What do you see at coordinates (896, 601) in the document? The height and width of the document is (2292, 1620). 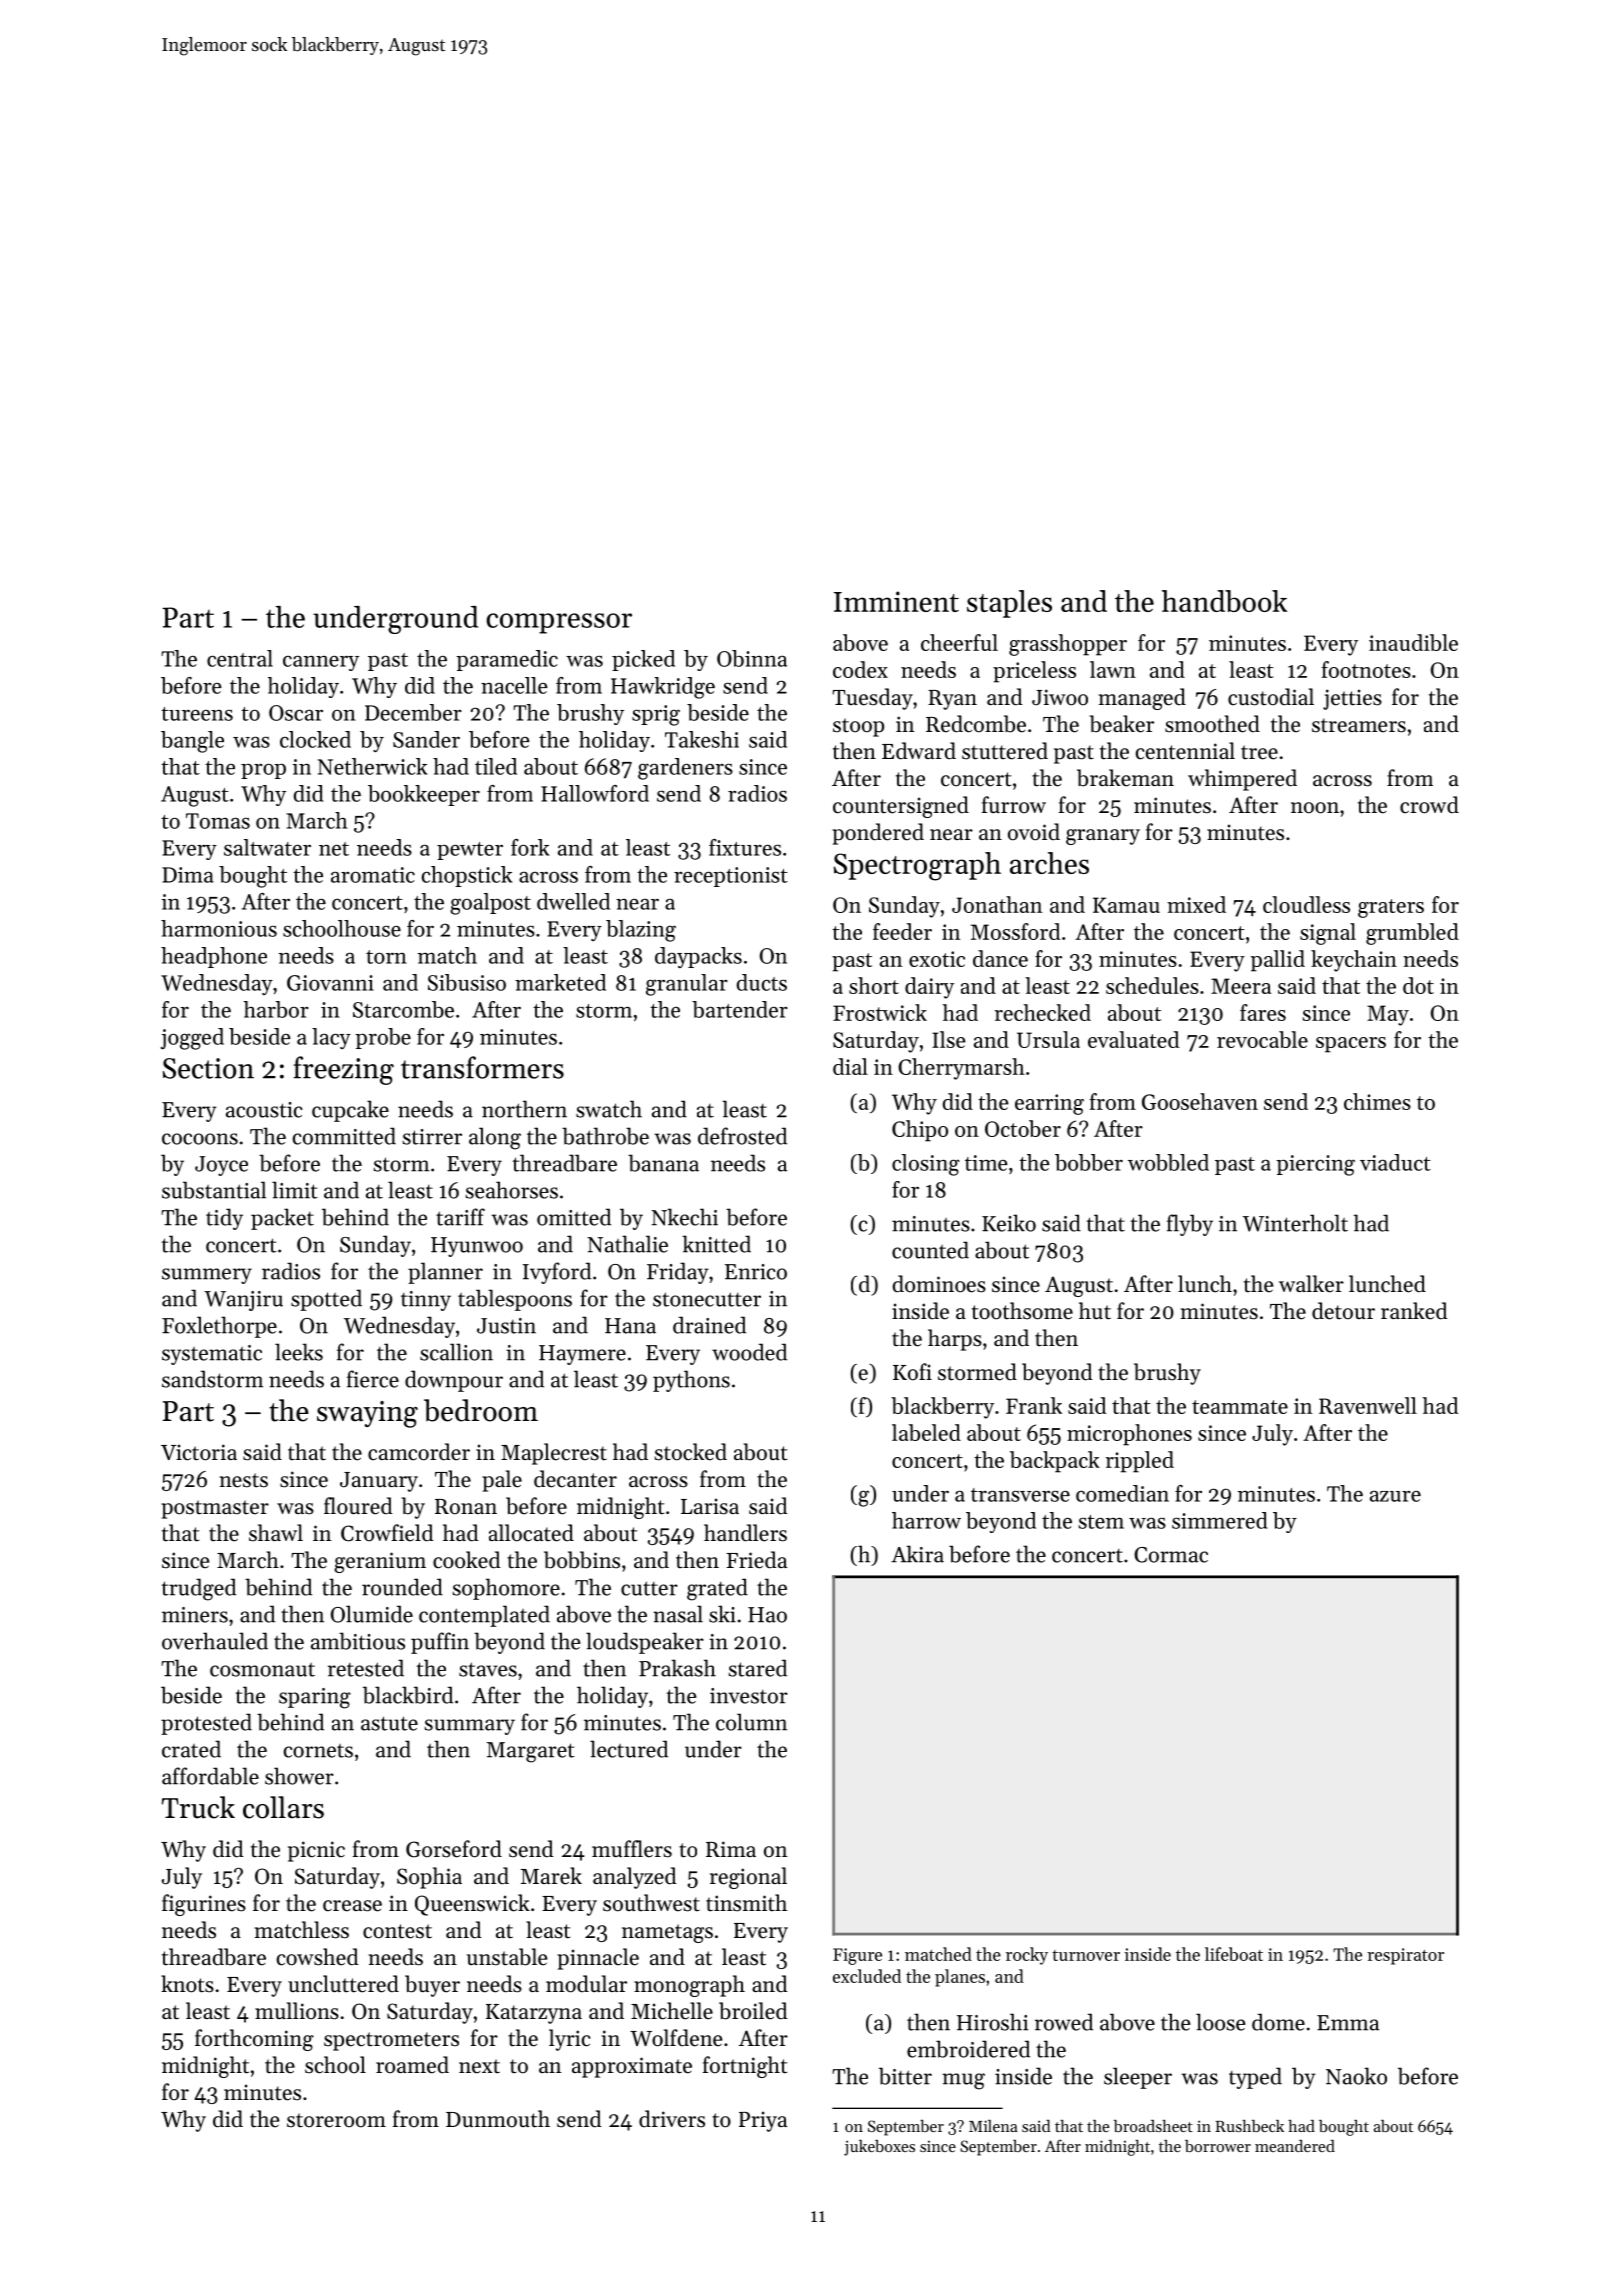 I see `Imminent` at bounding box center [896, 601].
